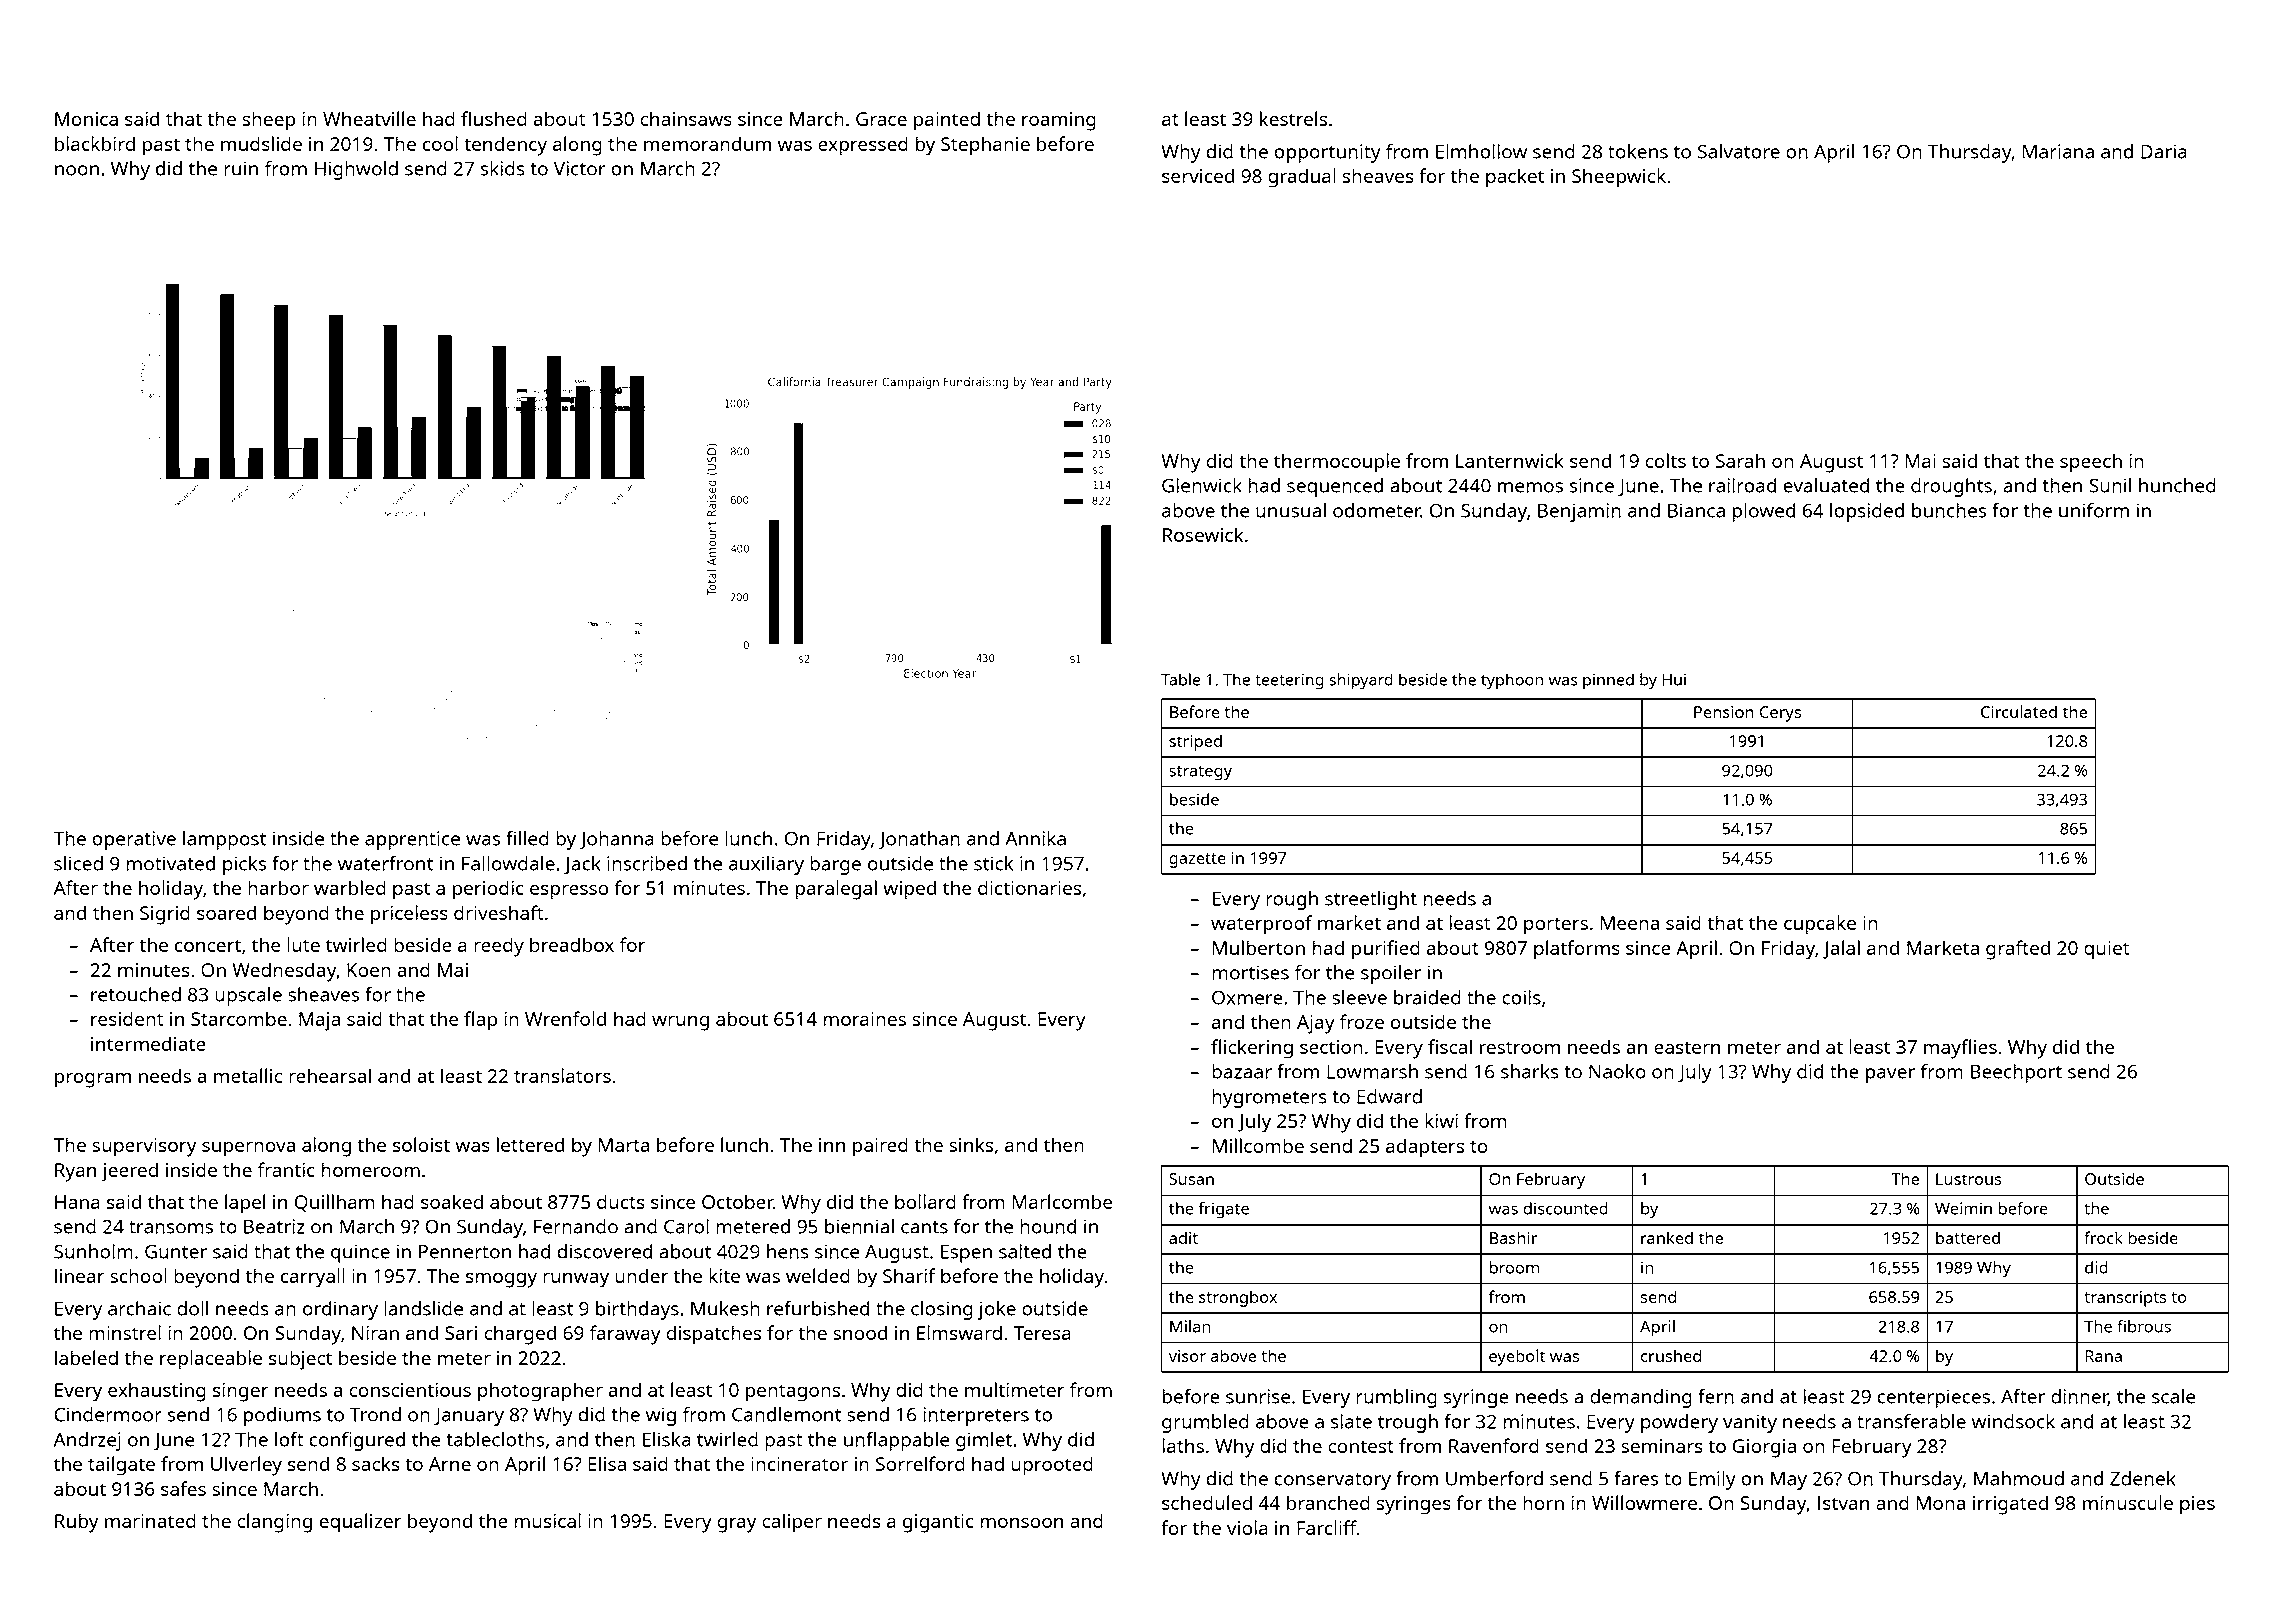 This page has height=1614, width=2282. I want to click on Sigrid, so click(165, 915).
